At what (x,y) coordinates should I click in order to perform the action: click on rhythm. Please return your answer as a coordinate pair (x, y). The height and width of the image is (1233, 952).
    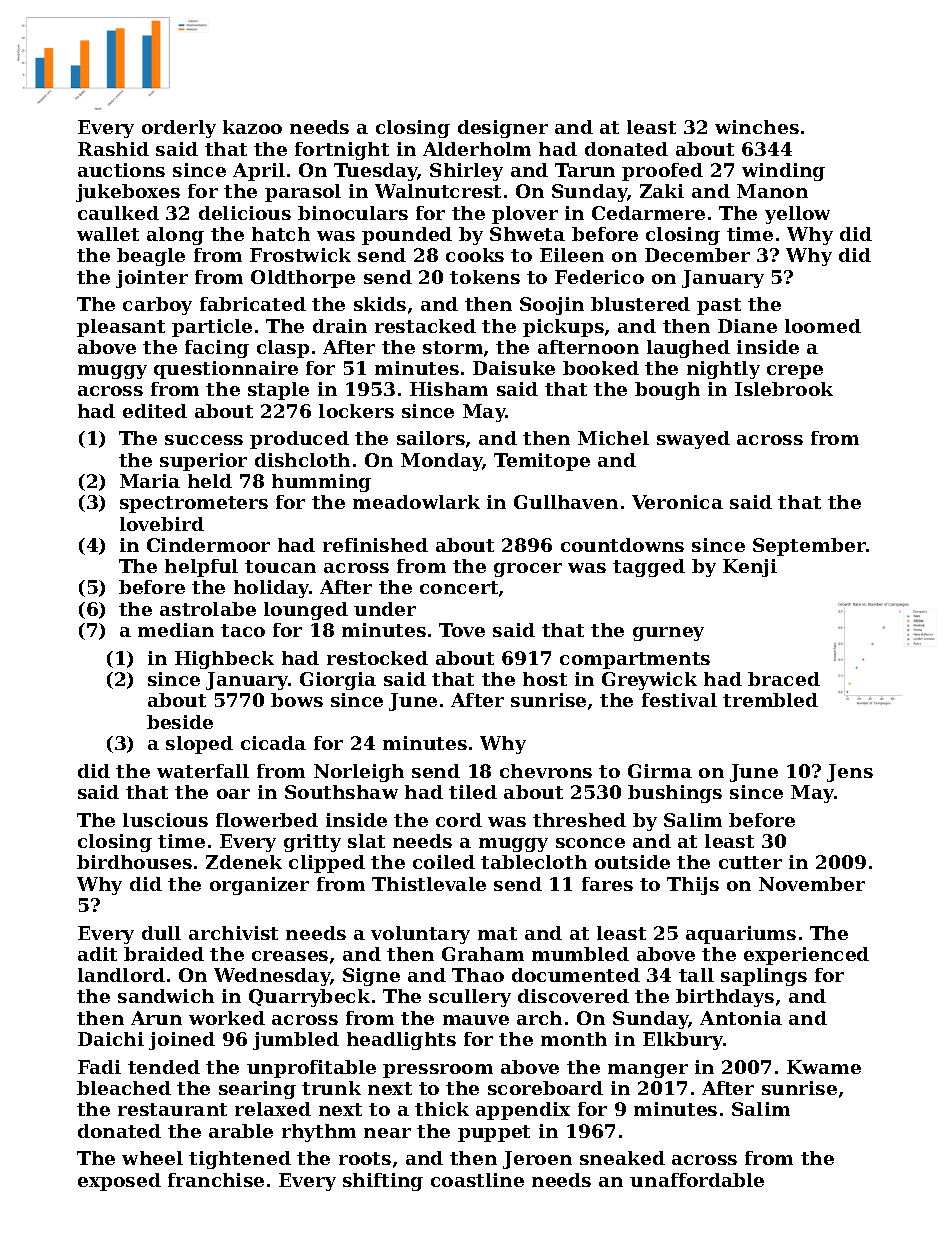
    Looking at the image, I should click on (319, 1133).
